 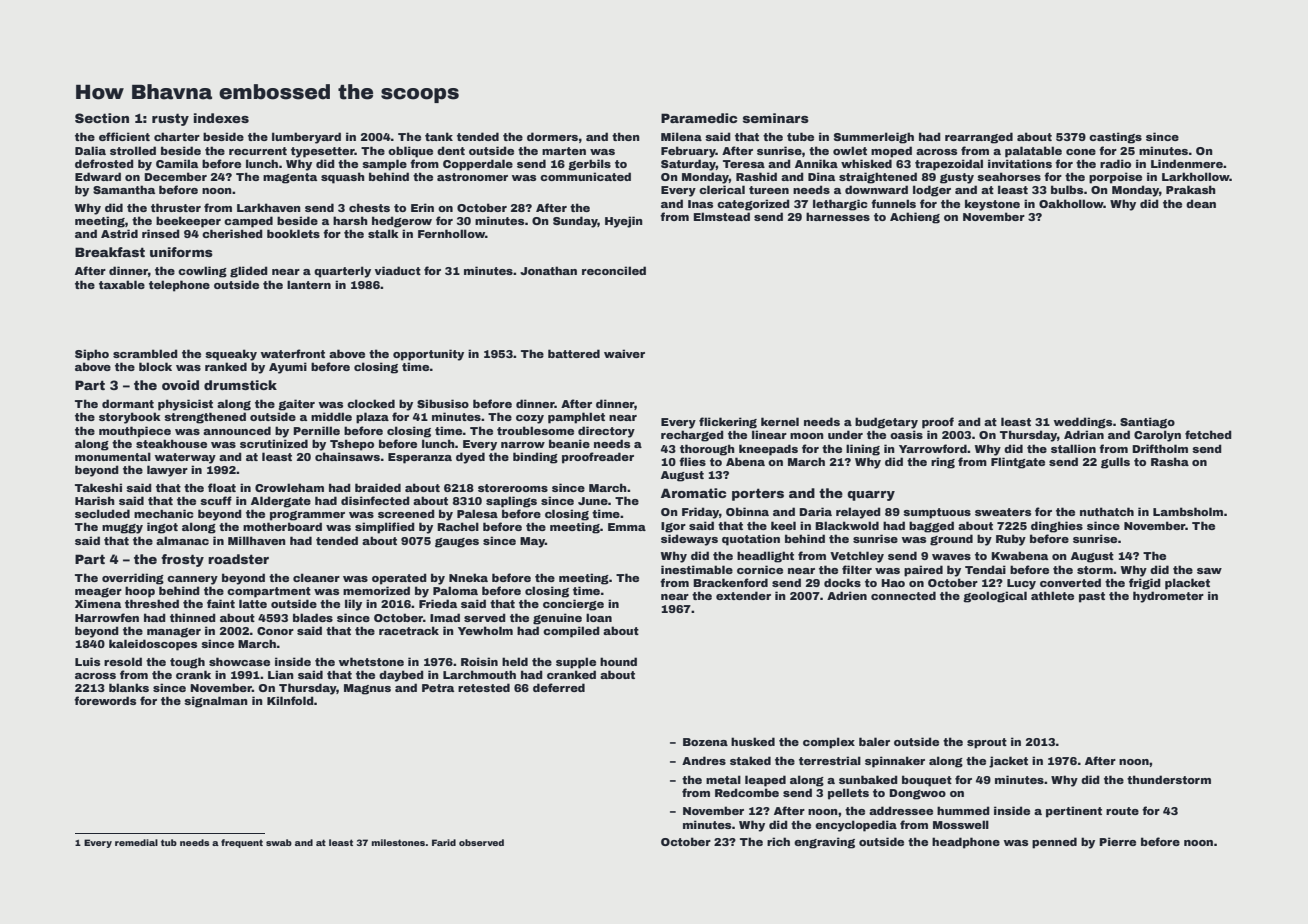 What do you see at coordinates (281, 674) in the image?
I see `Lian` at bounding box center [281, 674].
